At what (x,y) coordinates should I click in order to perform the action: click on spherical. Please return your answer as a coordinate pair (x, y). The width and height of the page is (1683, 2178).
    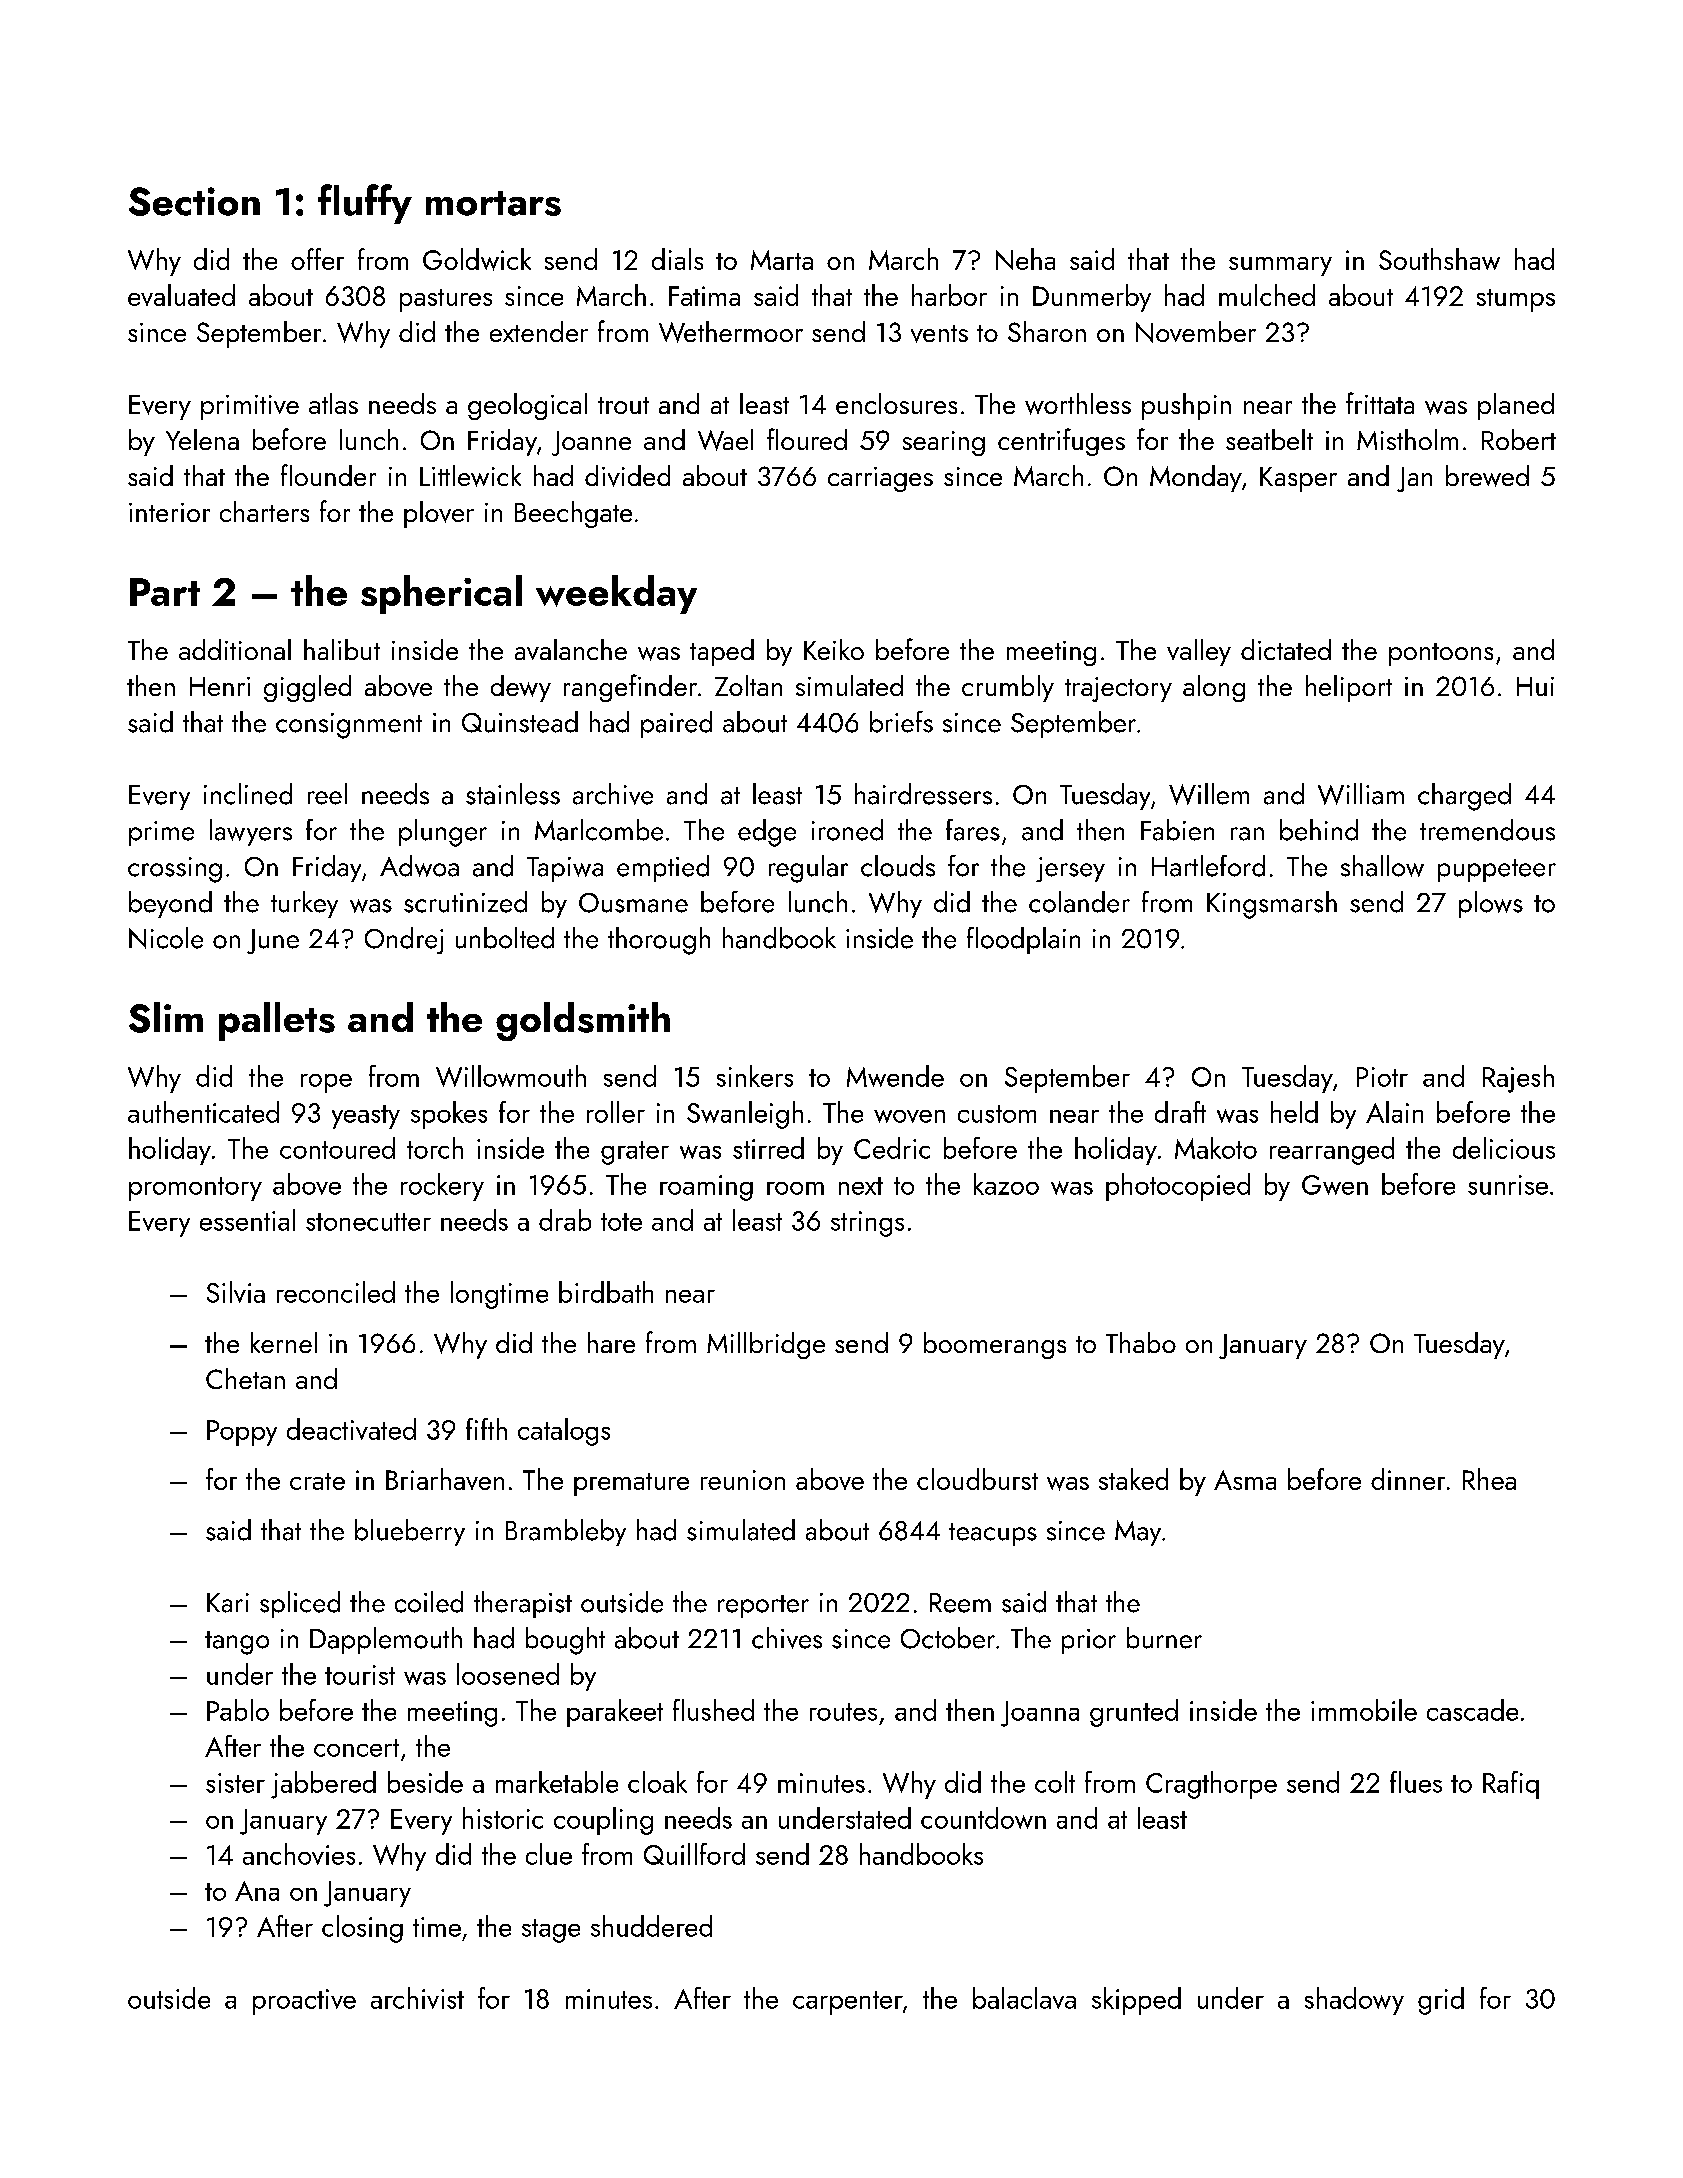
    Looking at the image, I should click on (441, 594).
